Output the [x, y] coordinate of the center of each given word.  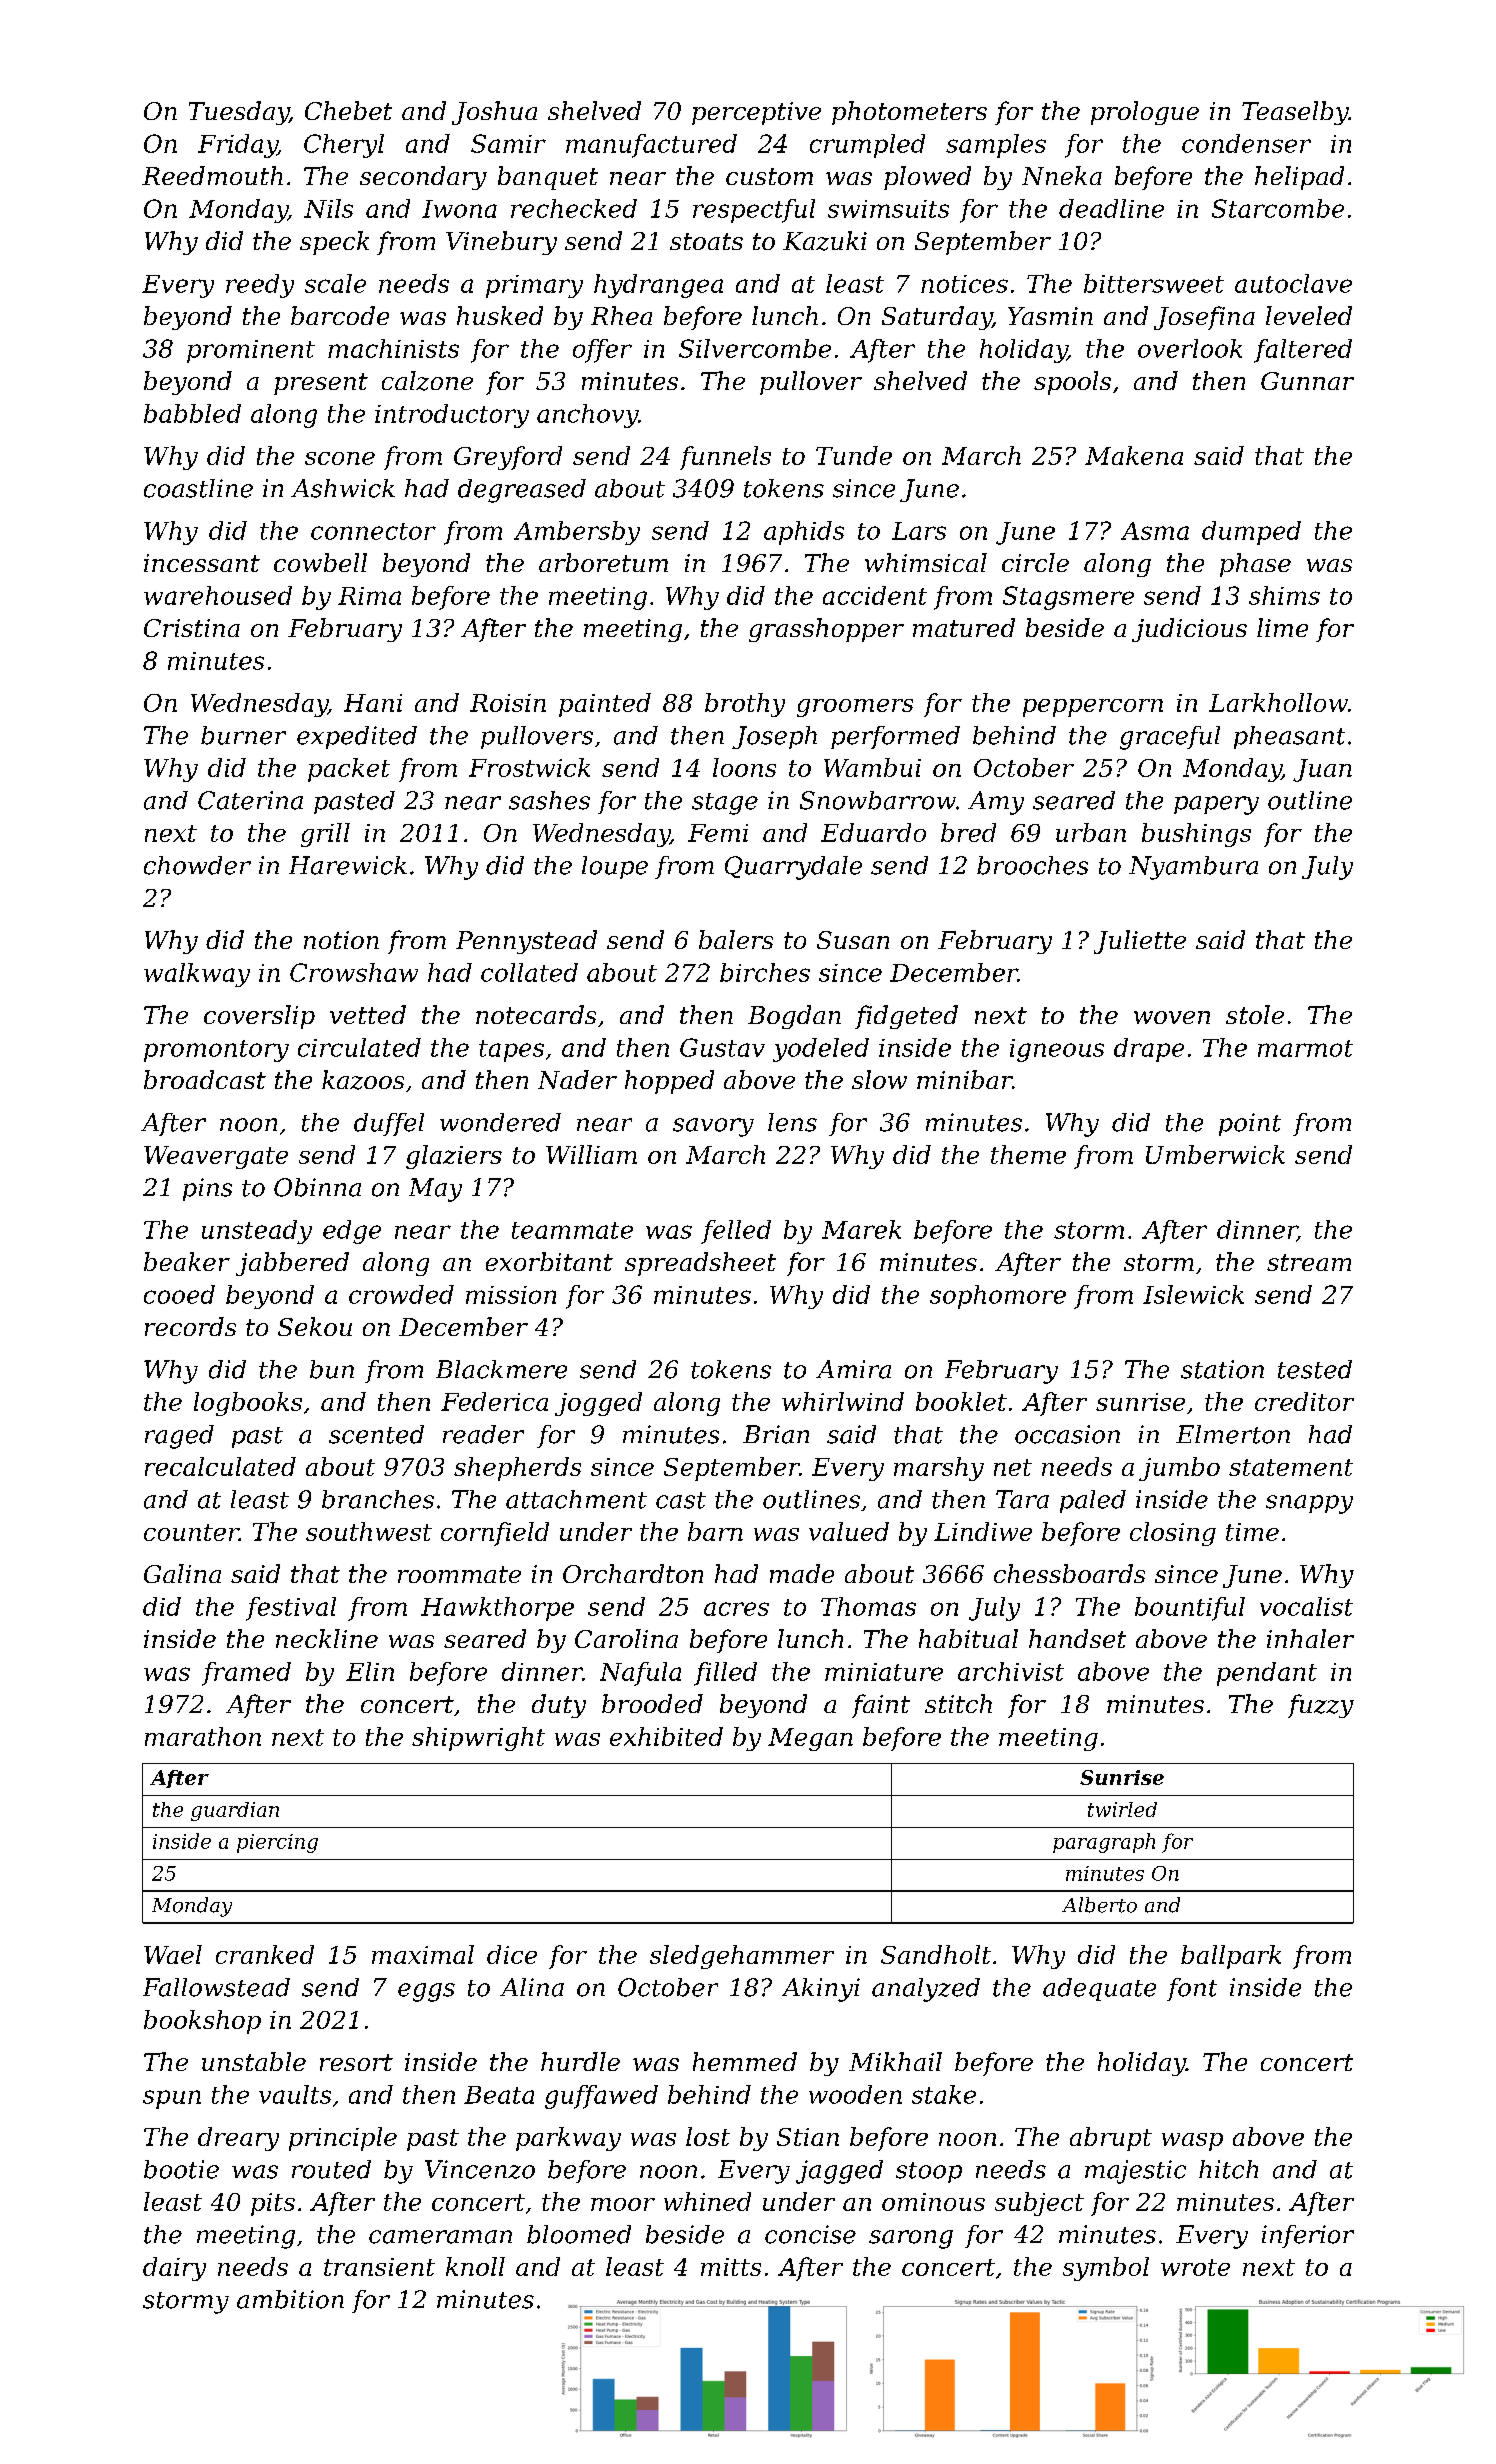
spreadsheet [700, 1264]
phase [1255, 565]
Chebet [348, 110]
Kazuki [825, 241]
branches [378, 1499]
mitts [731, 2267]
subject [1039, 2204]
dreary [238, 2139]
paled [1093, 1501]
